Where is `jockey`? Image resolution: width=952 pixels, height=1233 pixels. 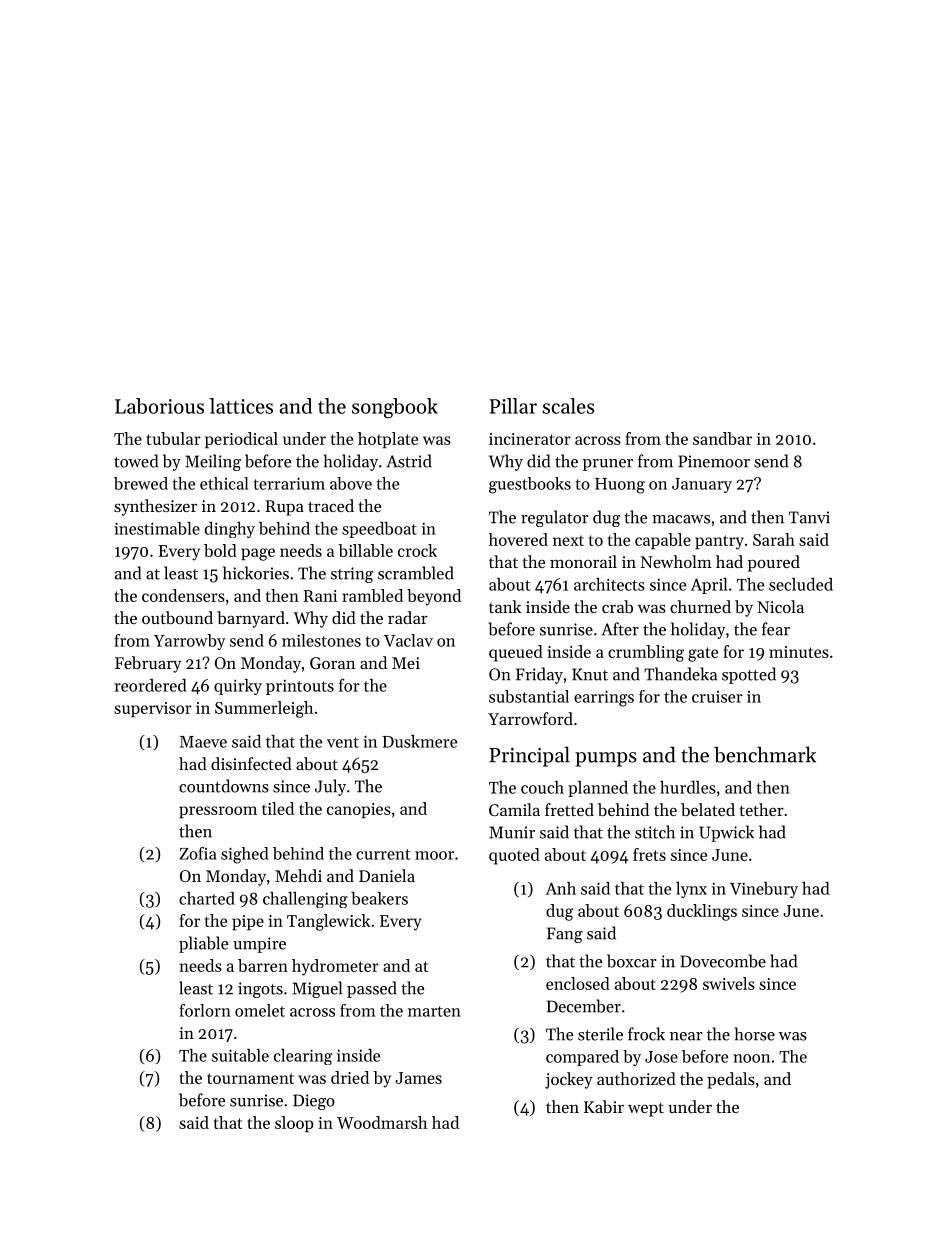
jockey is located at coordinates (569, 1080).
